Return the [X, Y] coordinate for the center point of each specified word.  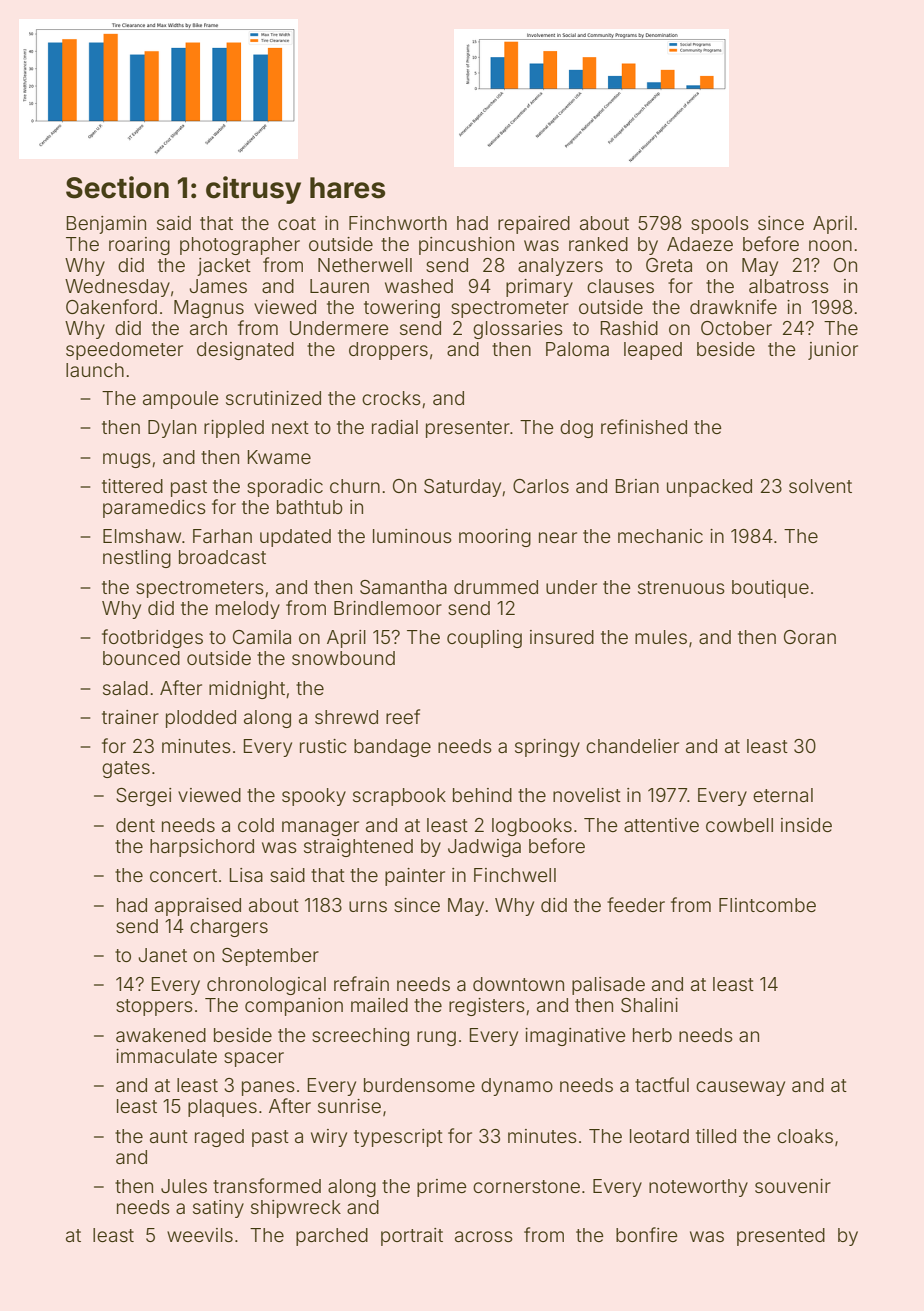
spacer [254, 1059]
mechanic [660, 536]
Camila [262, 637]
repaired [534, 225]
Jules [184, 1186]
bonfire [647, 1234]
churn [355, 486]
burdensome [419, 1085]
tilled [716, 1136]
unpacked [709, 488]
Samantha [403, 587]
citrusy [253, 190]
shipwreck [296, 1209]
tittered [132, 486]
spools [720, 225]
